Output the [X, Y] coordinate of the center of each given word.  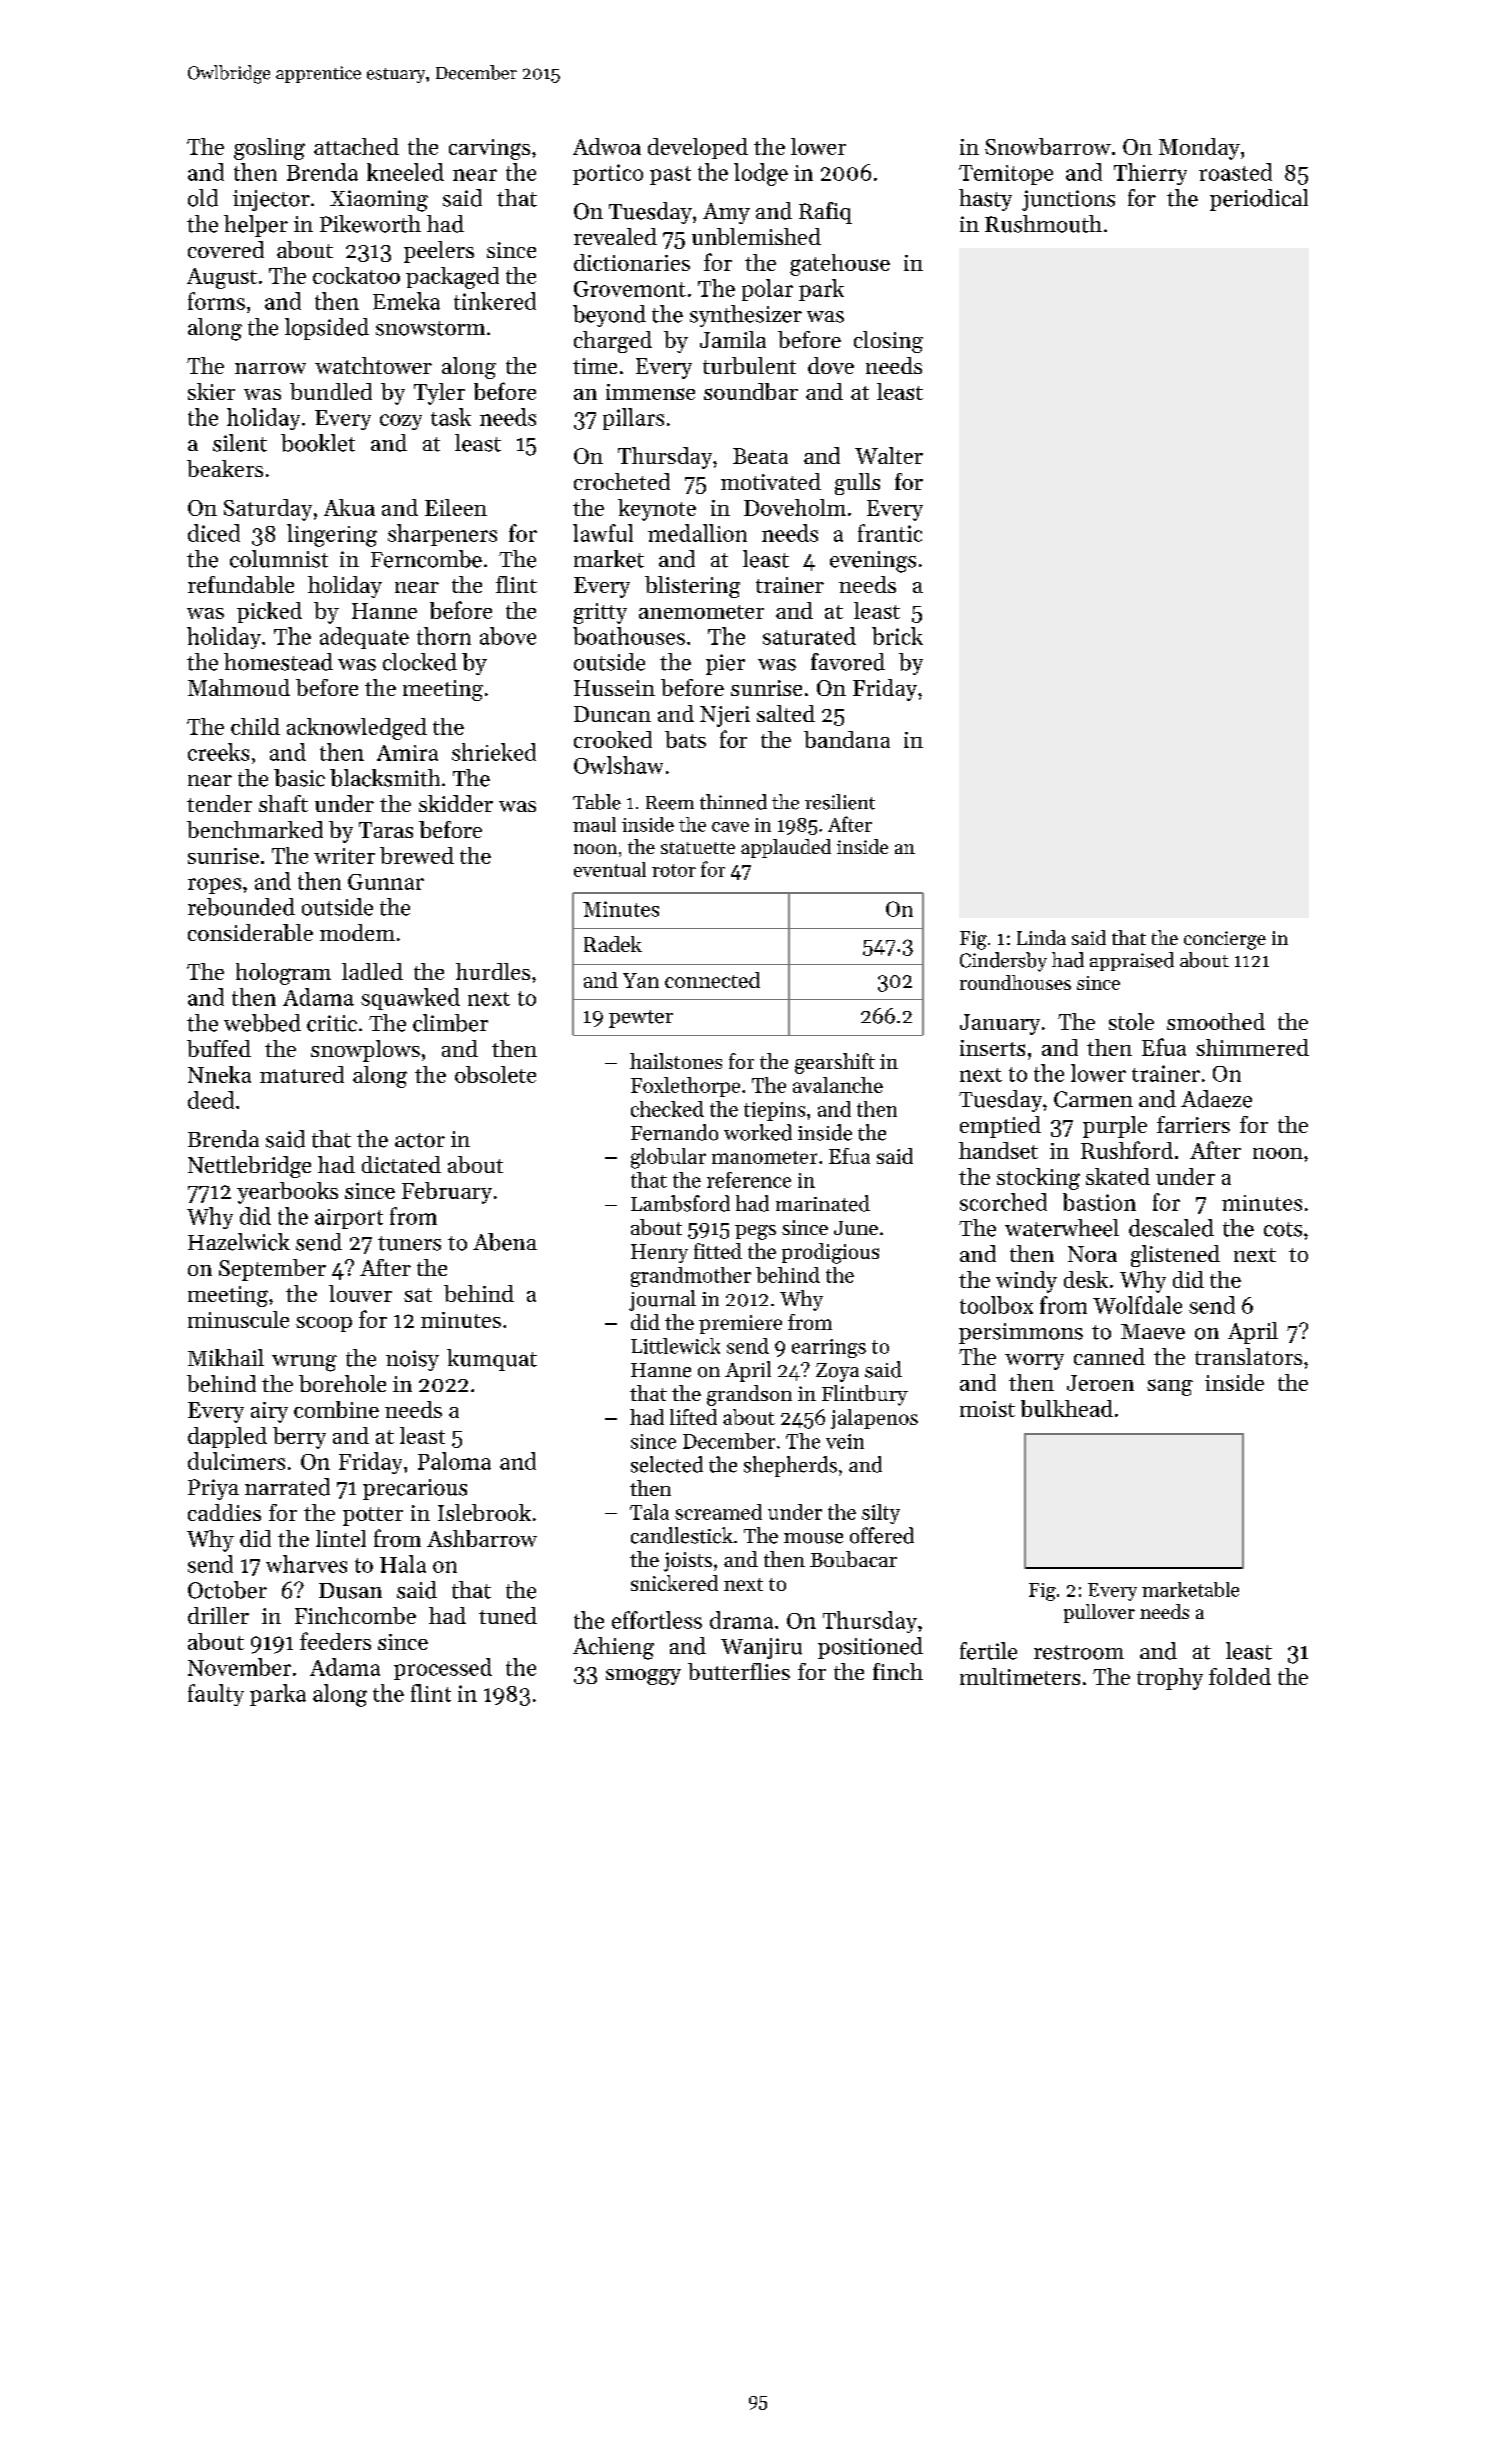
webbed [262, 1023]
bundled [331, 391]
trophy [1170, 1679]
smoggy [643, 1677]
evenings [873, 562]
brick [897, 636]
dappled [227, 1437]
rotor [674, 870]
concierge [1225, 940]
